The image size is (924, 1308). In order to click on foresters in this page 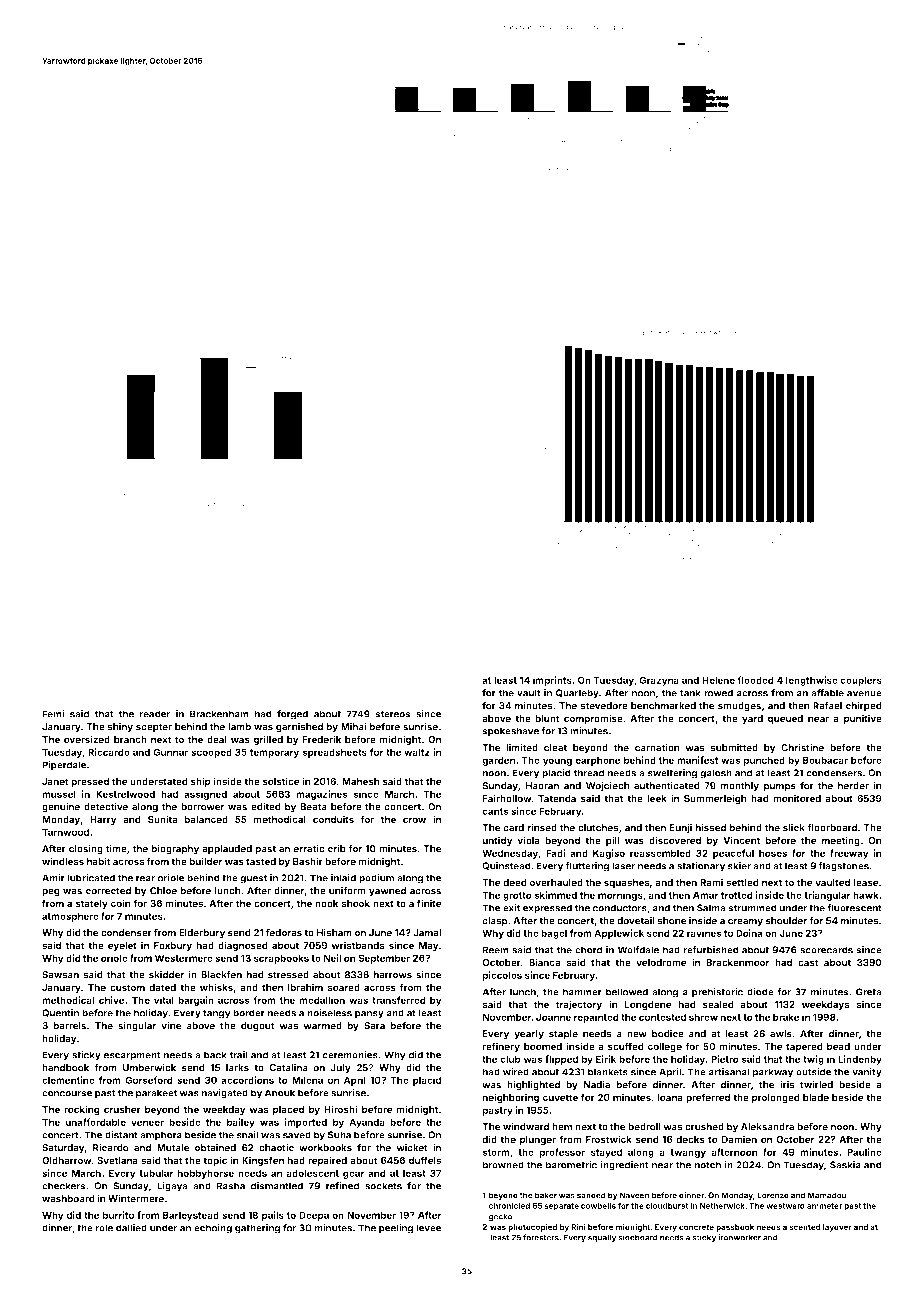, I will do `click(541, 1237)`.
